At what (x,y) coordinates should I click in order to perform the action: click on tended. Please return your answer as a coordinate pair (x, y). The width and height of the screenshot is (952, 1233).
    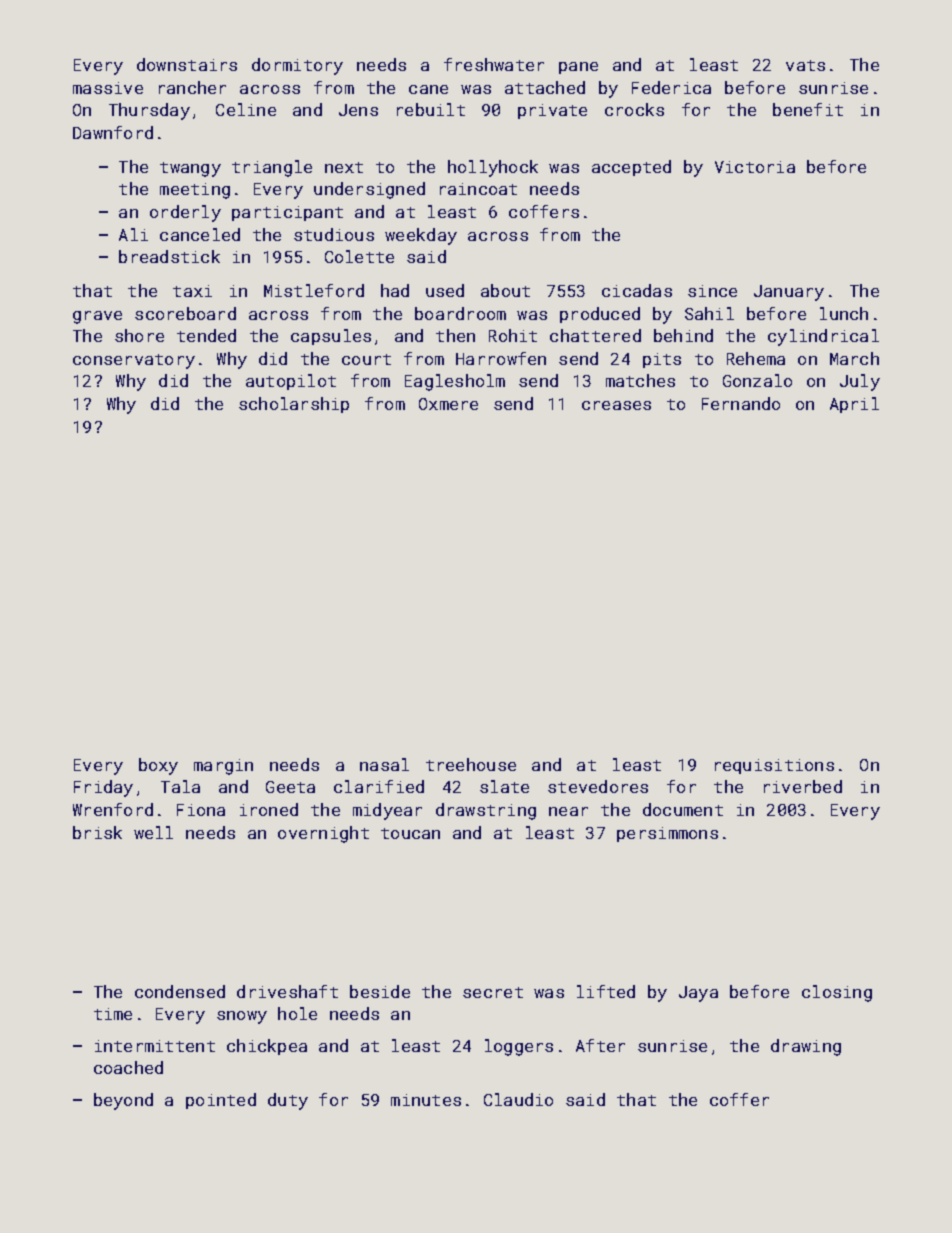
    Looking at the image, I should click on (206, 335).
